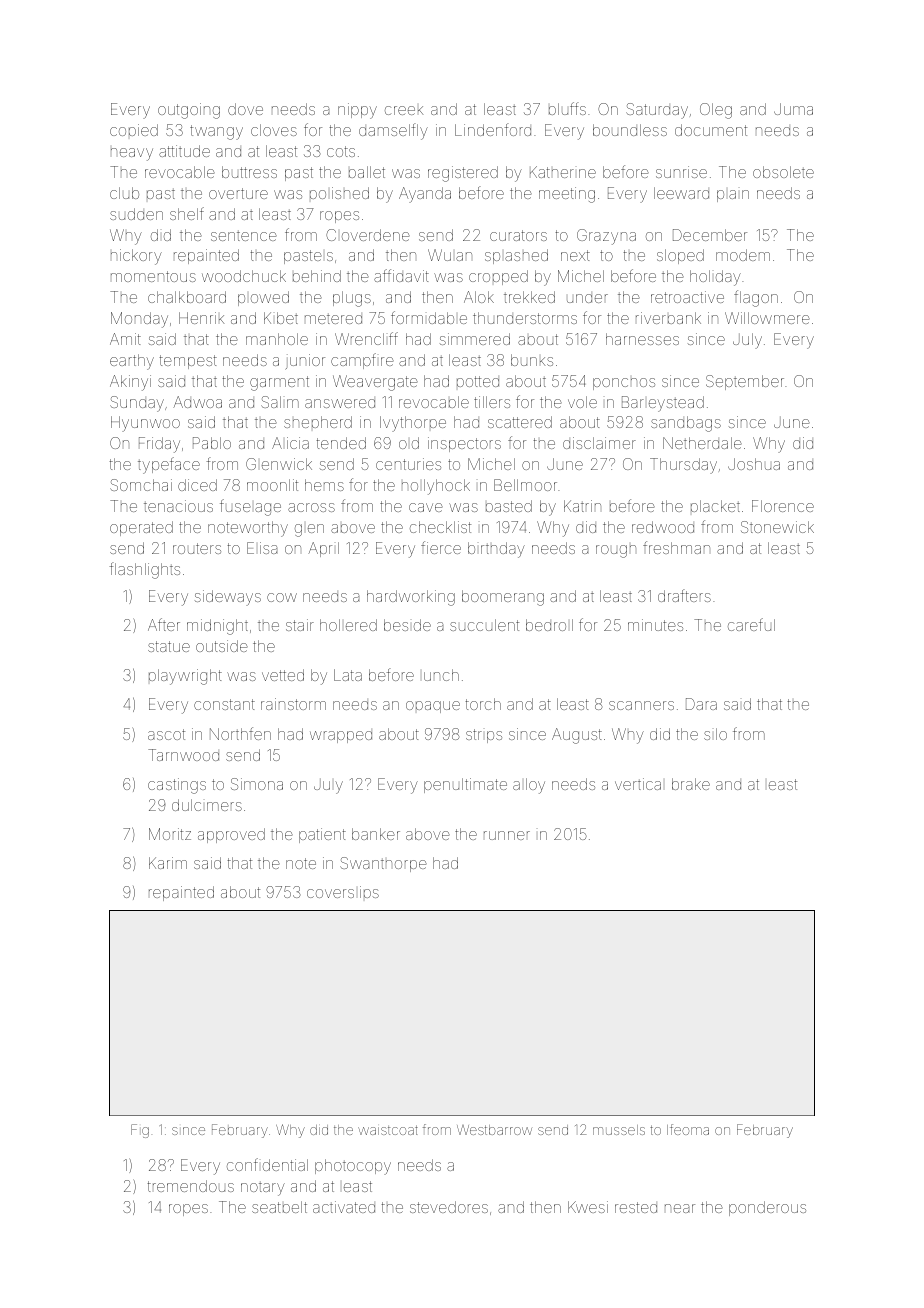  Describe the element at coordinates (404, 110) in the screenshot. I see `creek` at that location.
